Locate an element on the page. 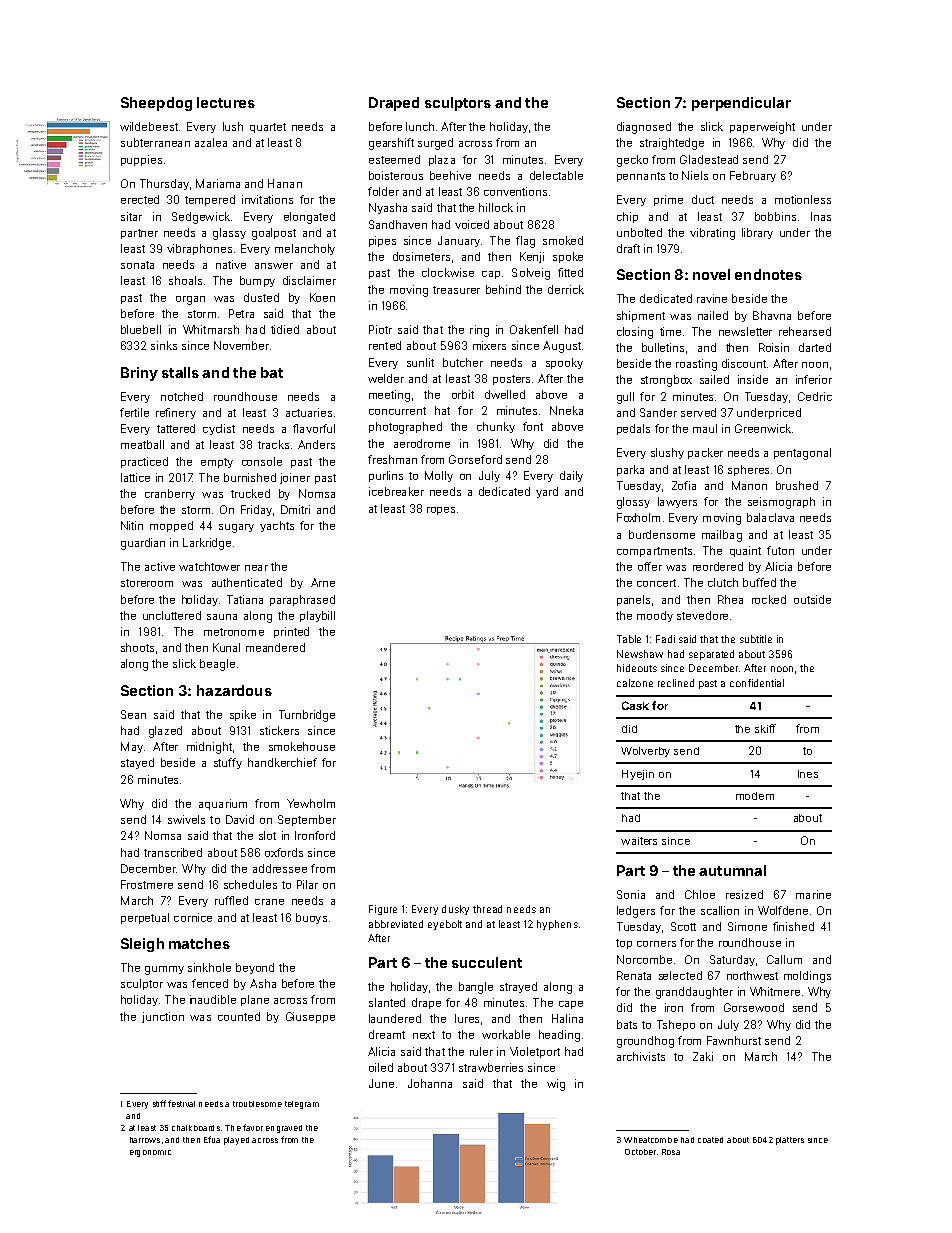  hillock is located at coordinates (496, 207).
